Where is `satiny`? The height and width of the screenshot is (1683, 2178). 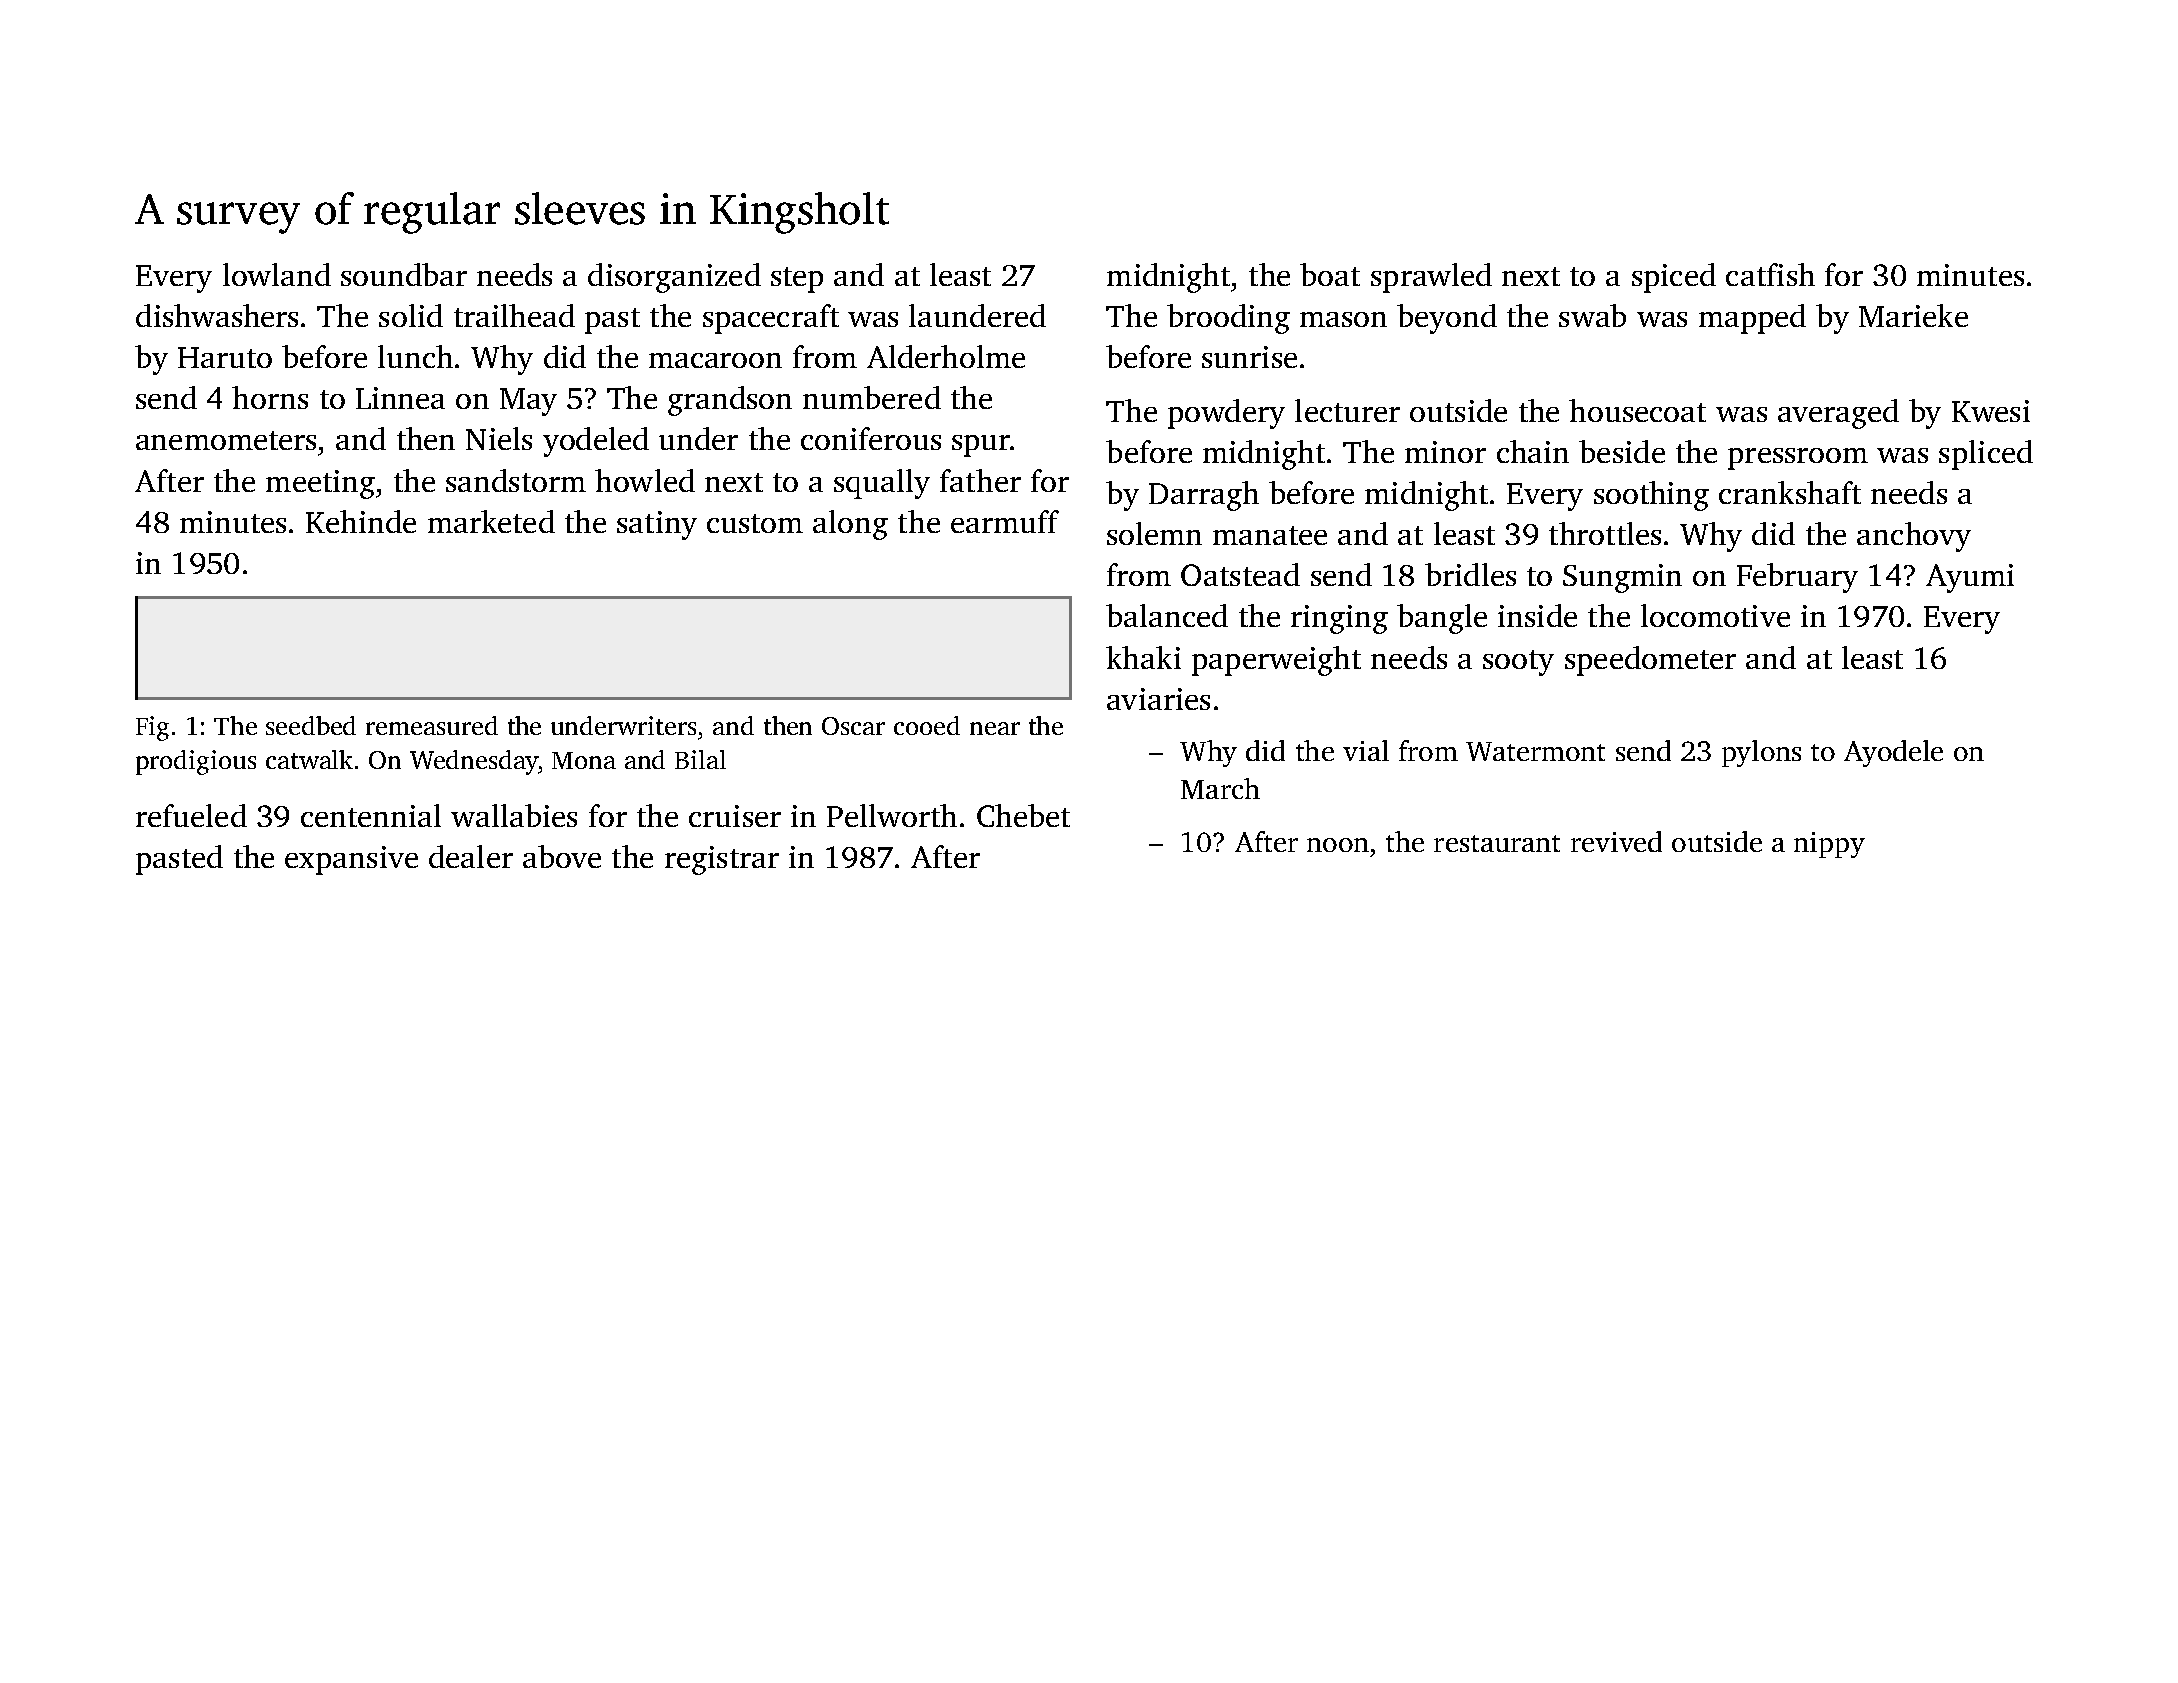 satiny is located at coordinates (657, 525).
